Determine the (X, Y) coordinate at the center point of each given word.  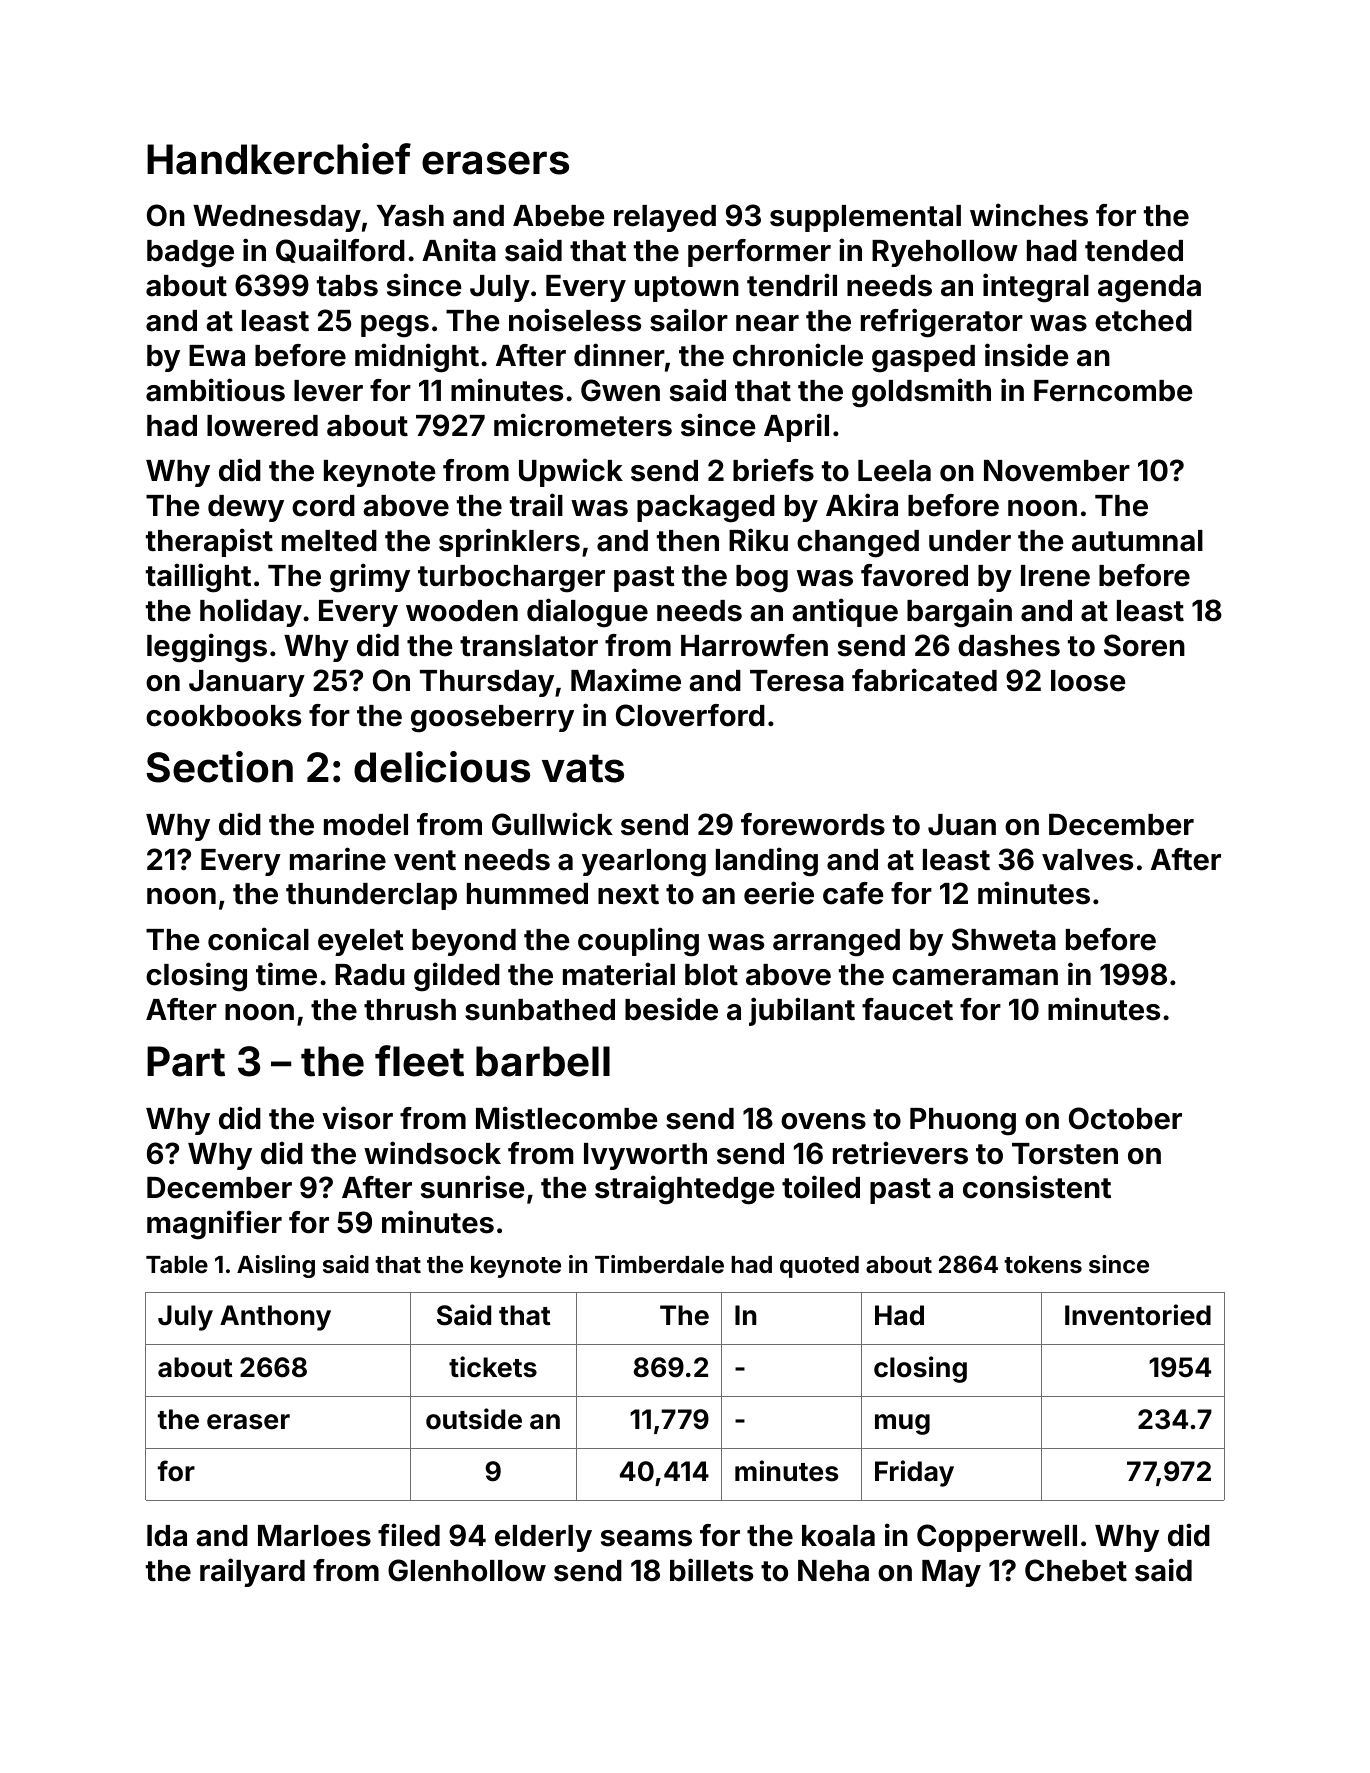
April (796, 427)
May (951, 1573)
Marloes (314, 1536)
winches (1029, 215)
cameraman (975, 977)
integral (1036, 288)
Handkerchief (279, 159)
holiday (251, 612)
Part (186, 1061)
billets (711, 1570)
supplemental (865, 218)
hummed (527, 894)
